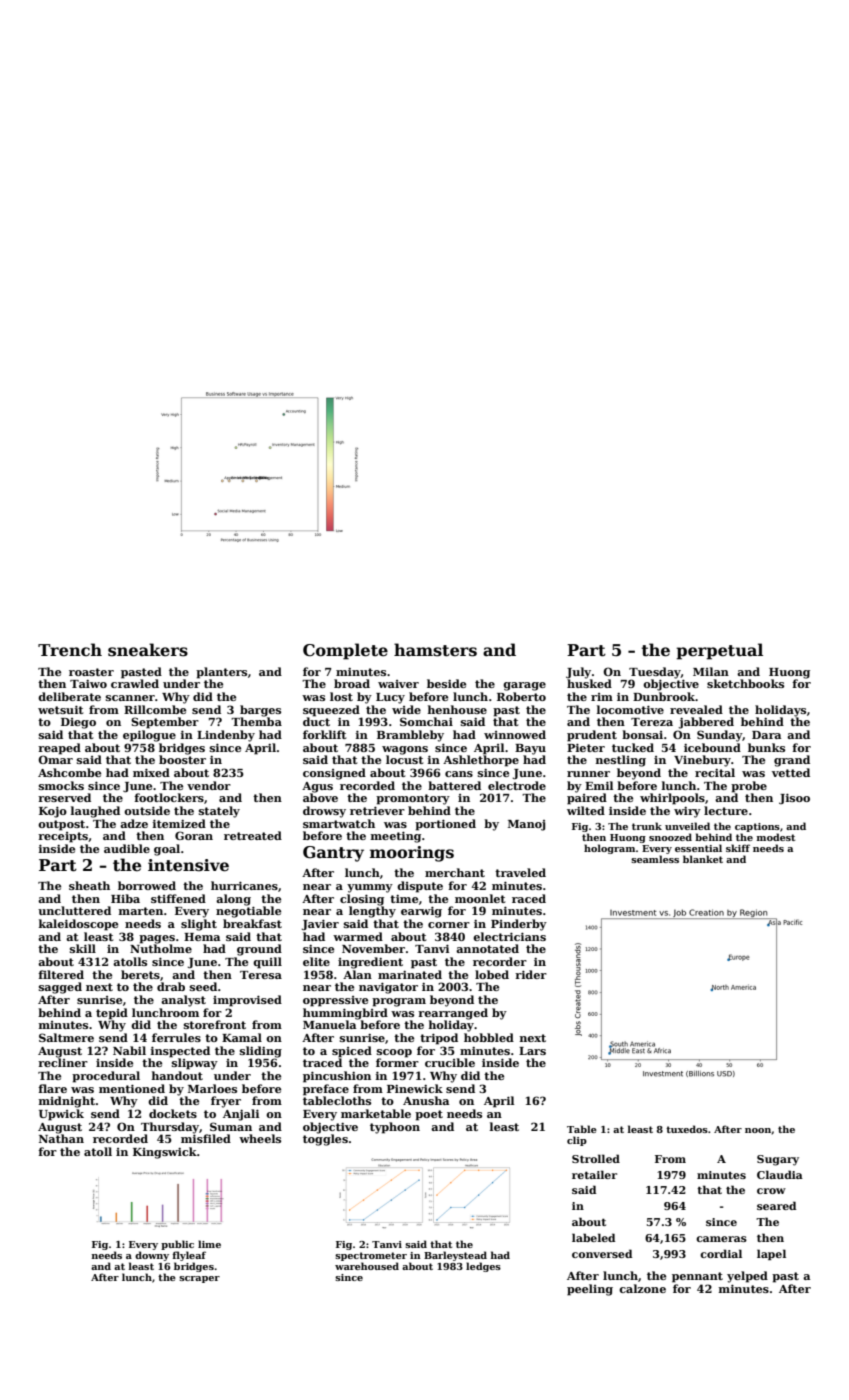 This screenshot has width=849, height=1400. I want to click on procedural, so click(106, 1077).
